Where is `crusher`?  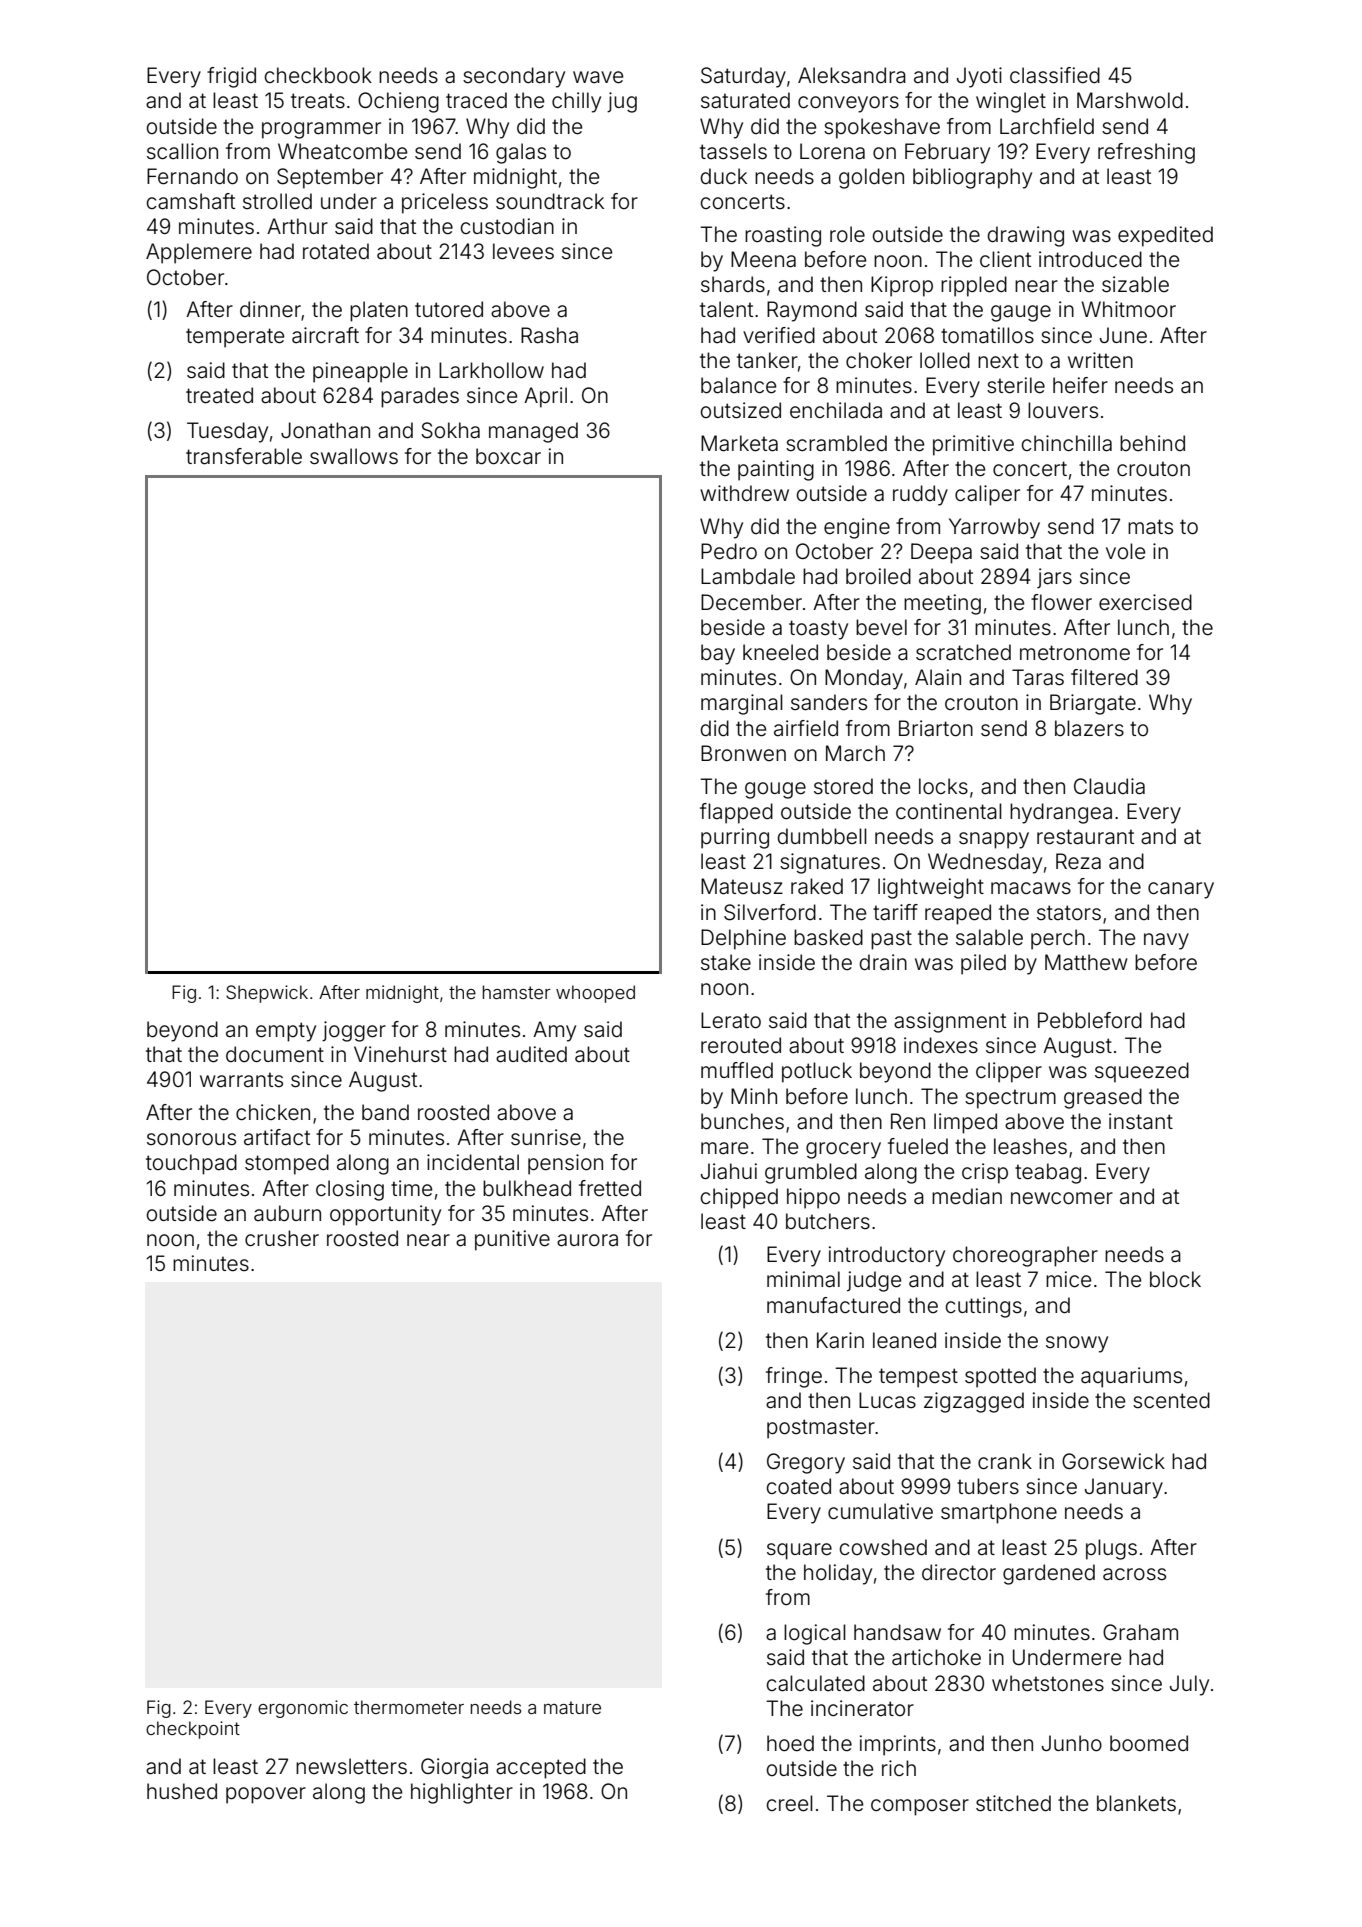 crusher is located at coordinates (282, 1238).
